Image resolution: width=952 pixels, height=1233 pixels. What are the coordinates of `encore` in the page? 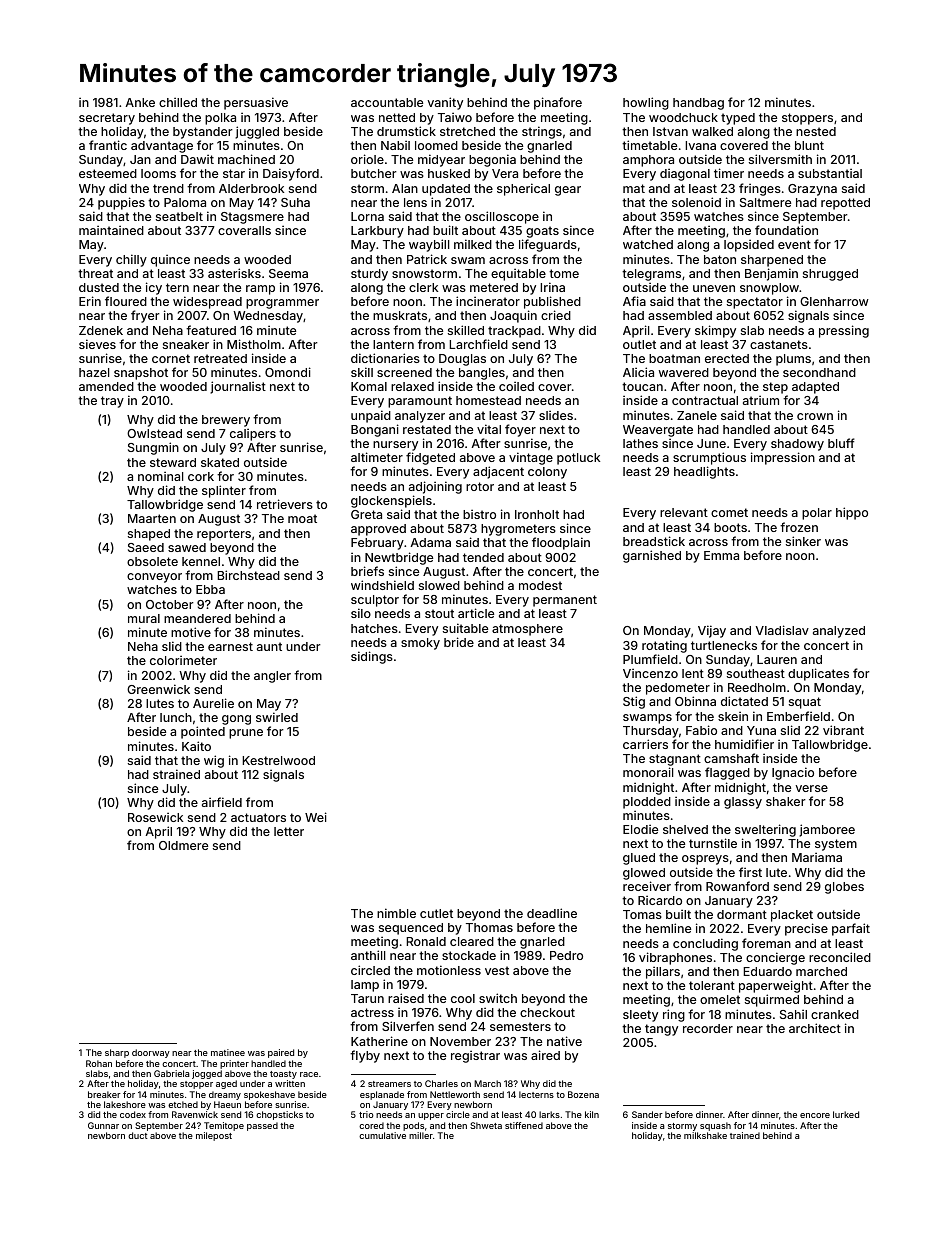 It's located at (815, 1115).
